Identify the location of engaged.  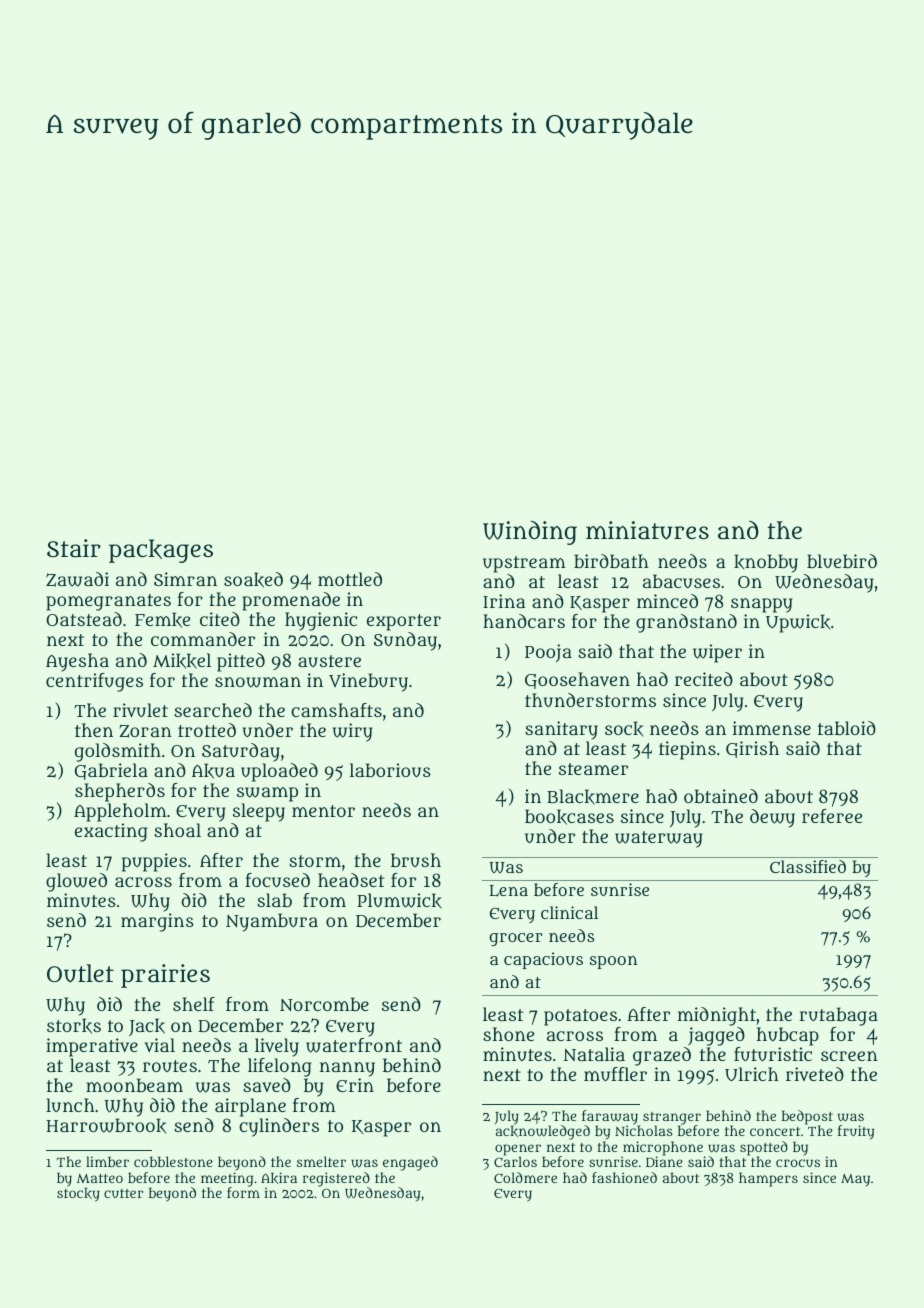
(410, 1163).
